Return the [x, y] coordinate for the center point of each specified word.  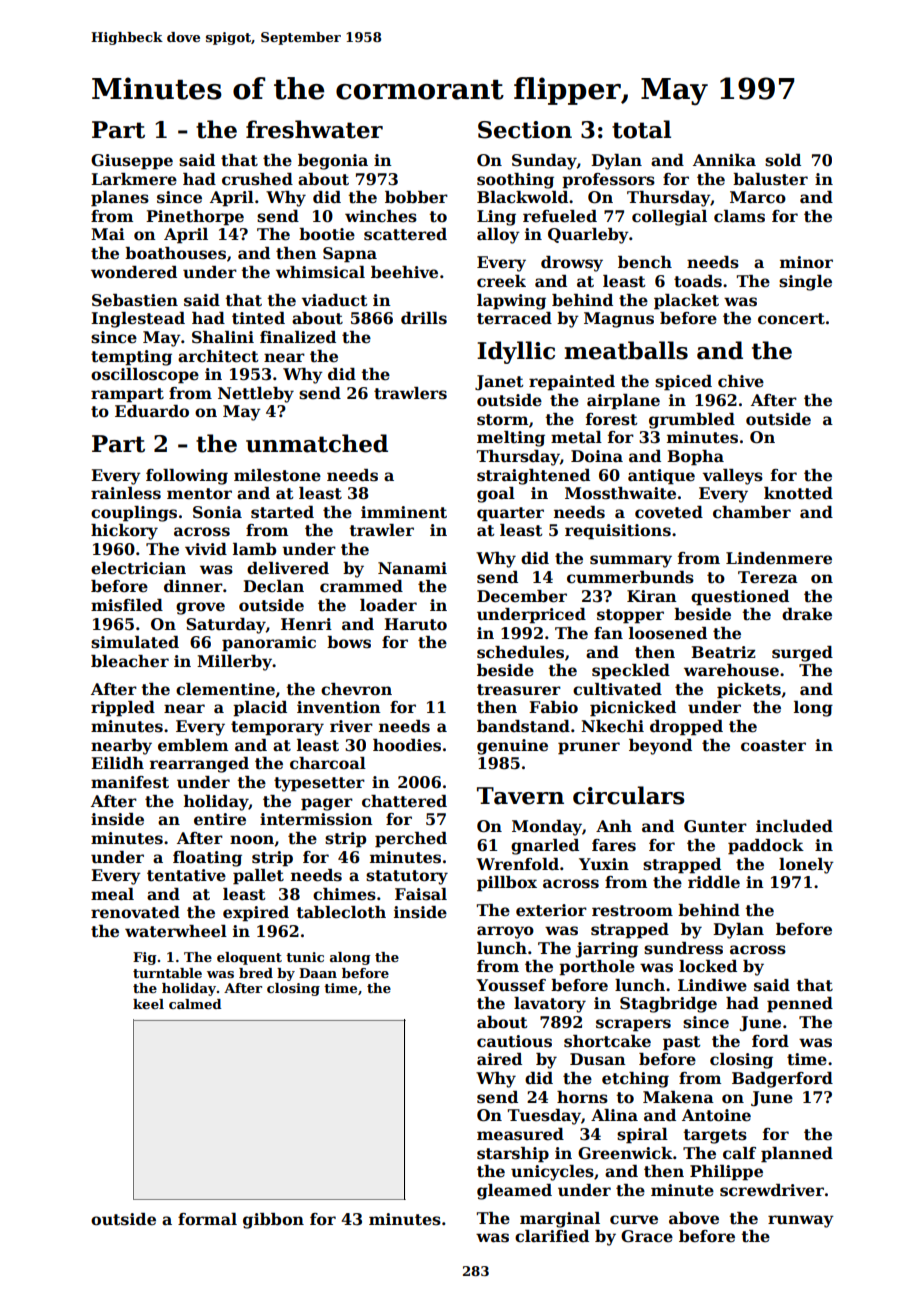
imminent [404, 512]
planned [797, 1155]
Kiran [652, 596]
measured [520, 1134]
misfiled [127, 605]
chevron [356, 689]
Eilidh [117, 763]
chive [741, 381]
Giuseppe [132, 162]
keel [148, 1004]
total [641, 129]
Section [525, 130]
